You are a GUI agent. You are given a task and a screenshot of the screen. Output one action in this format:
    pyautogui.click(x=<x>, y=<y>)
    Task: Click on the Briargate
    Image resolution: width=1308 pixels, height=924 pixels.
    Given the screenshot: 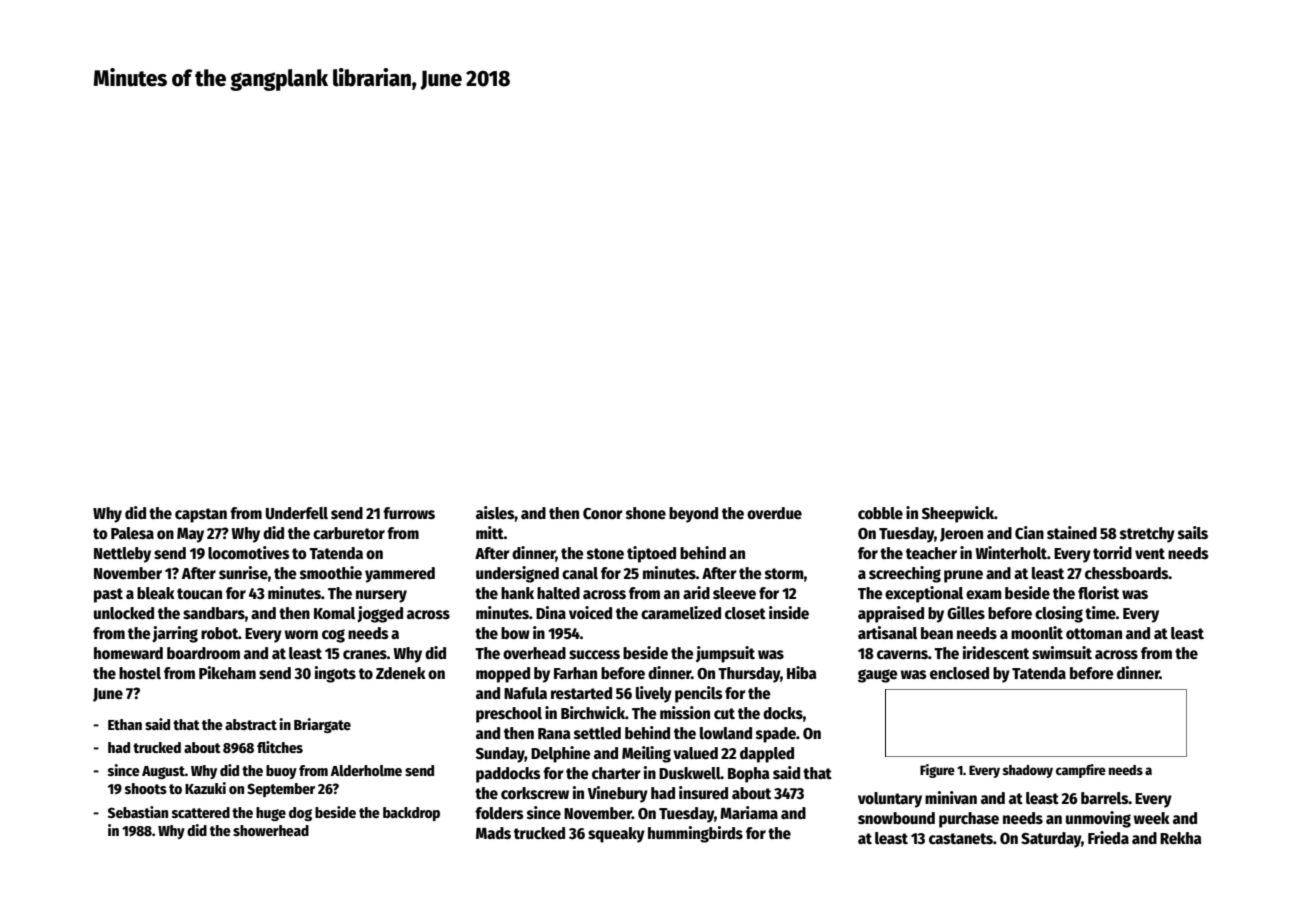 What is the action you would take?
    pyautogui.click(x=322, y=725)
